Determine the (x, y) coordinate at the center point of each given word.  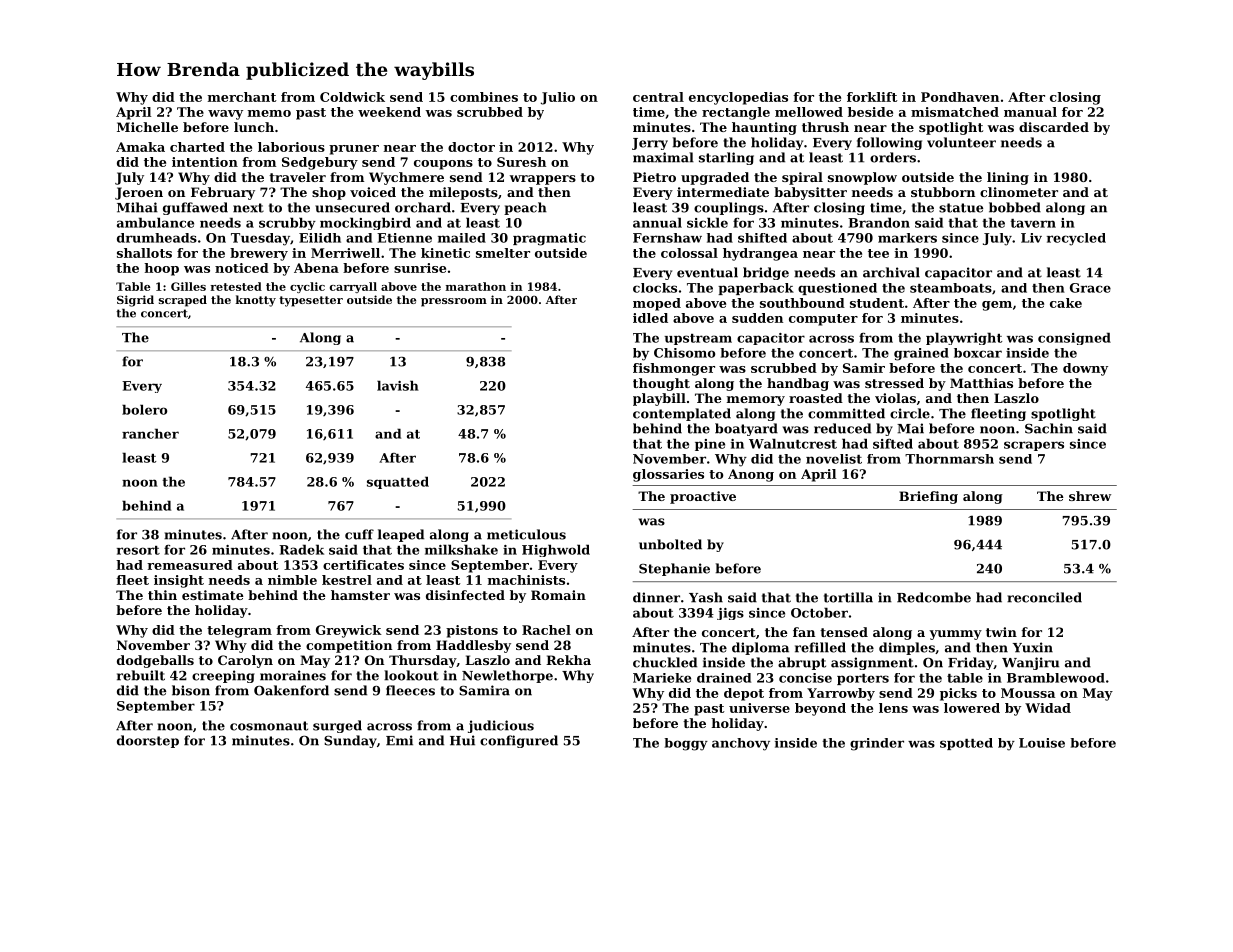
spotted (966, 744)
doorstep (148, 741)
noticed (242, 268)
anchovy (741, 744)
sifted (893, 443)
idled (650, 318)
